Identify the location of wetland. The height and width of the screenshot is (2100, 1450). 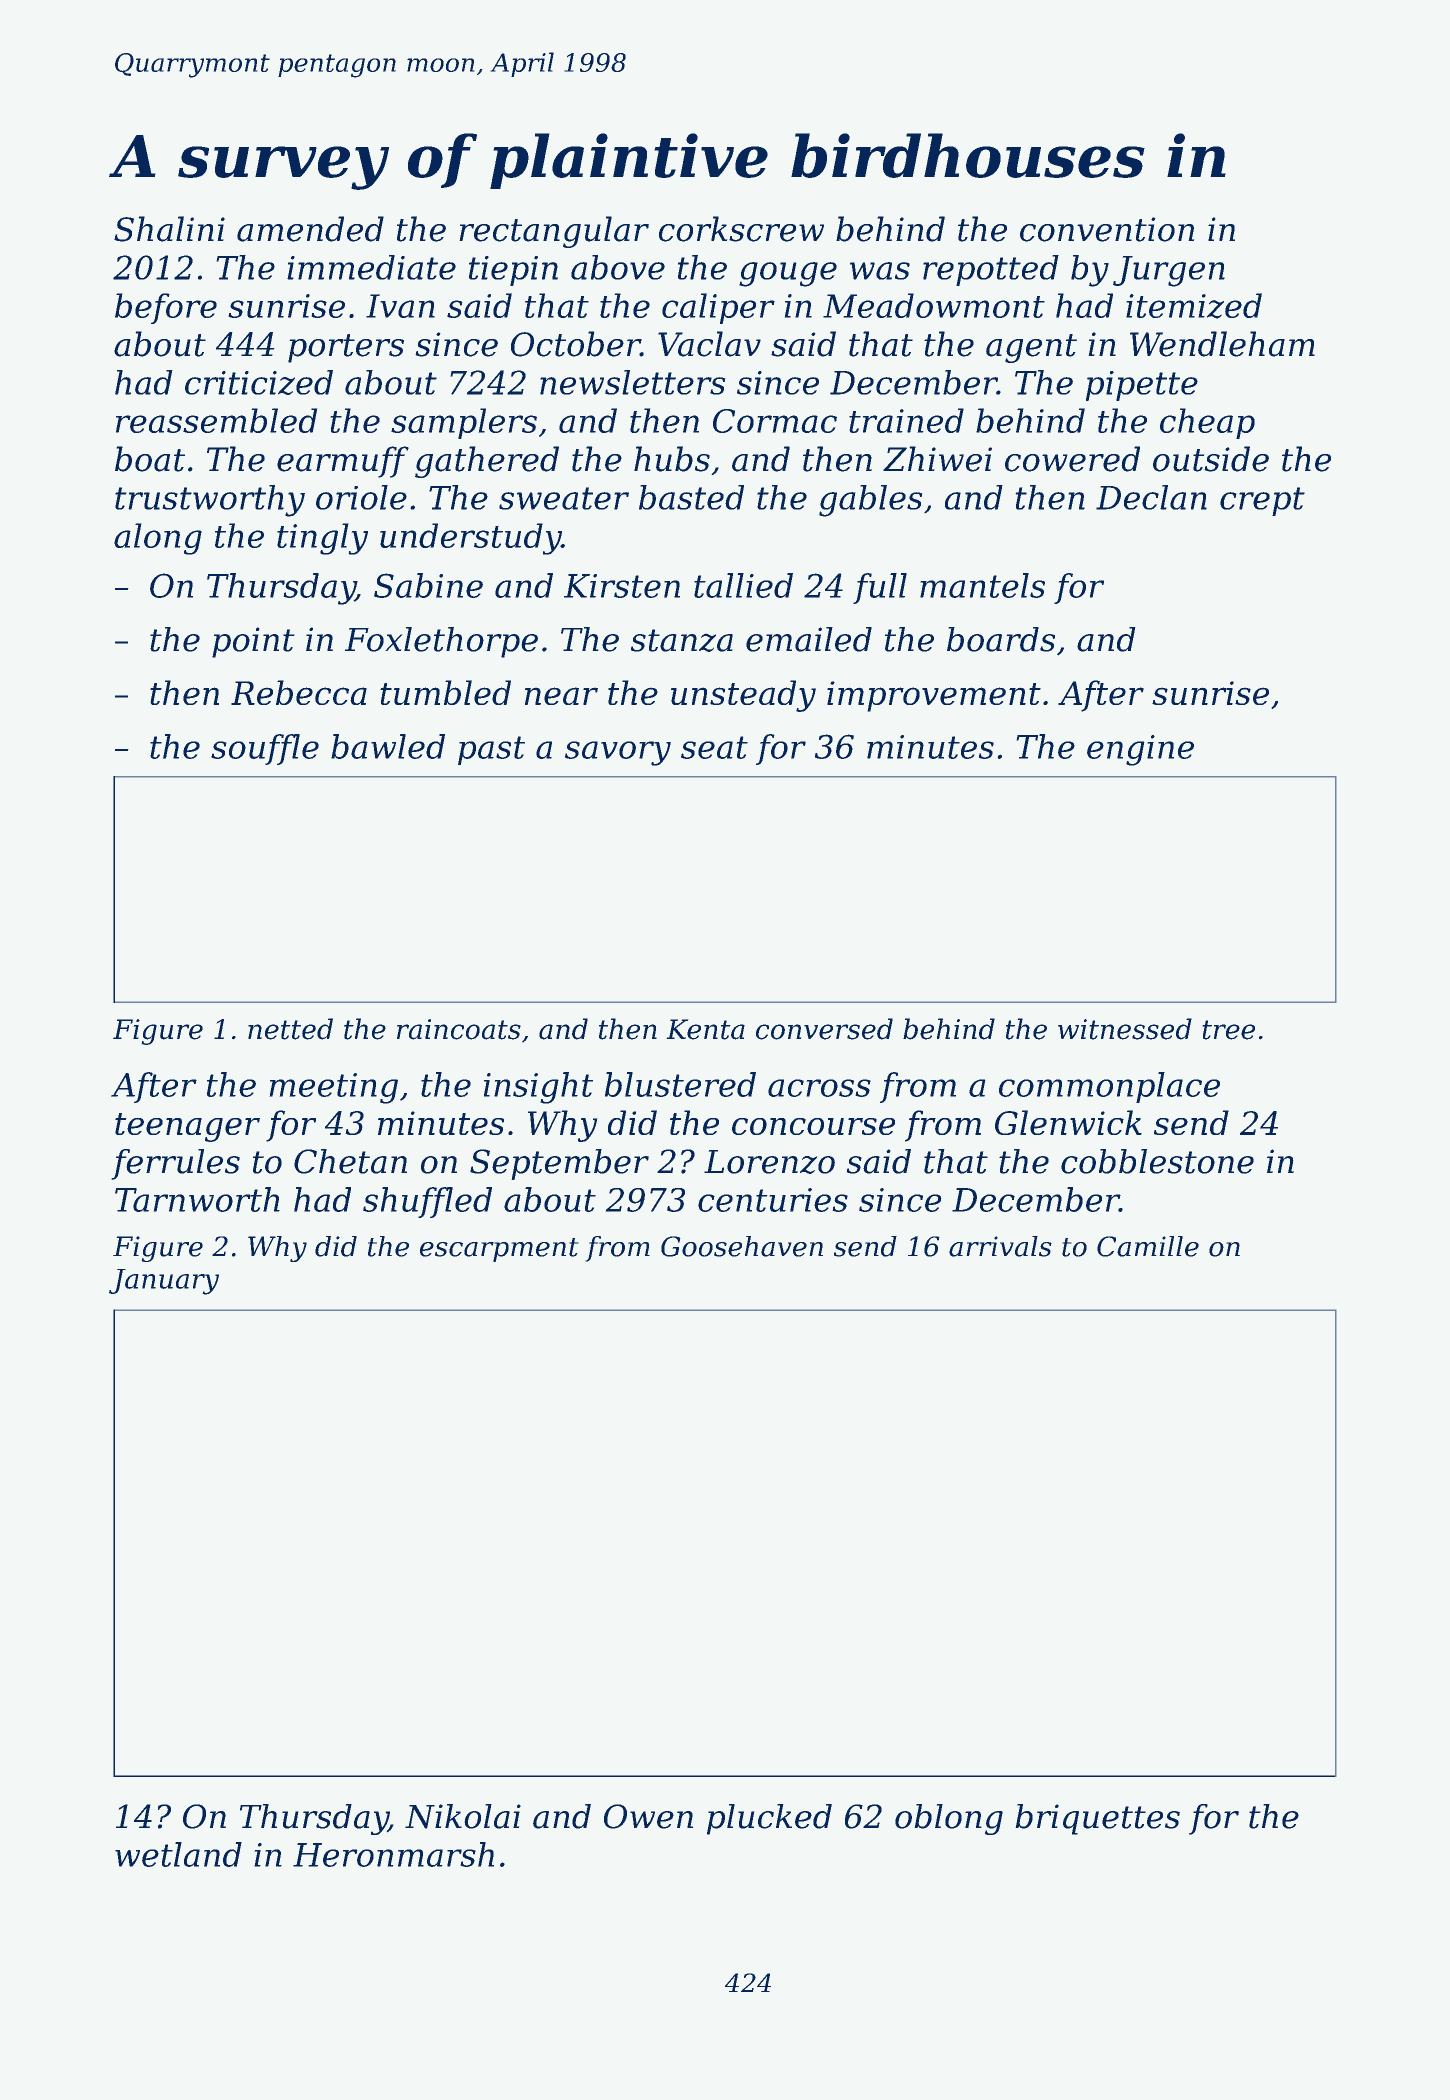
(178, 1854).
